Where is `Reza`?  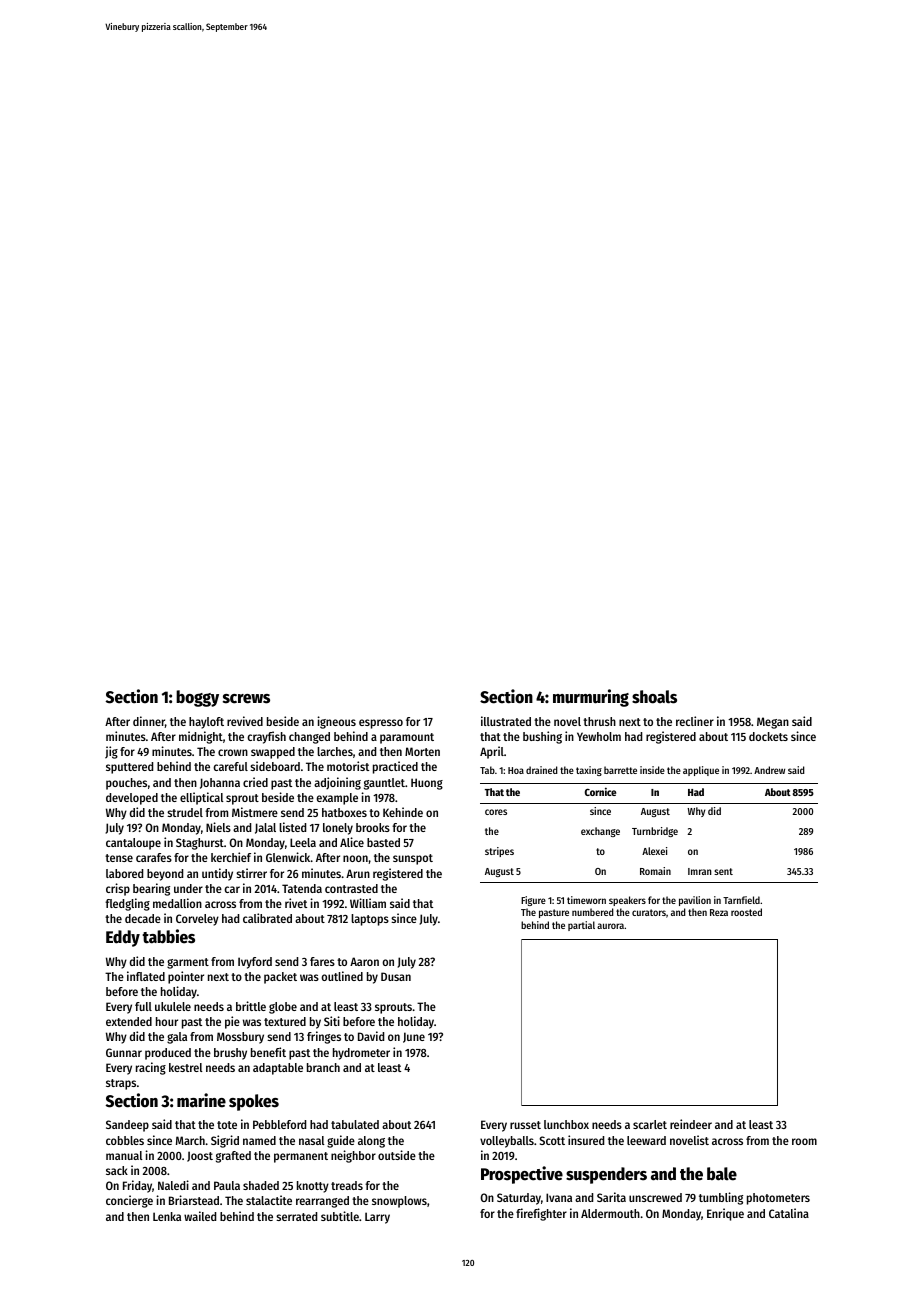
Reza is located at coordinates (719, 912).
